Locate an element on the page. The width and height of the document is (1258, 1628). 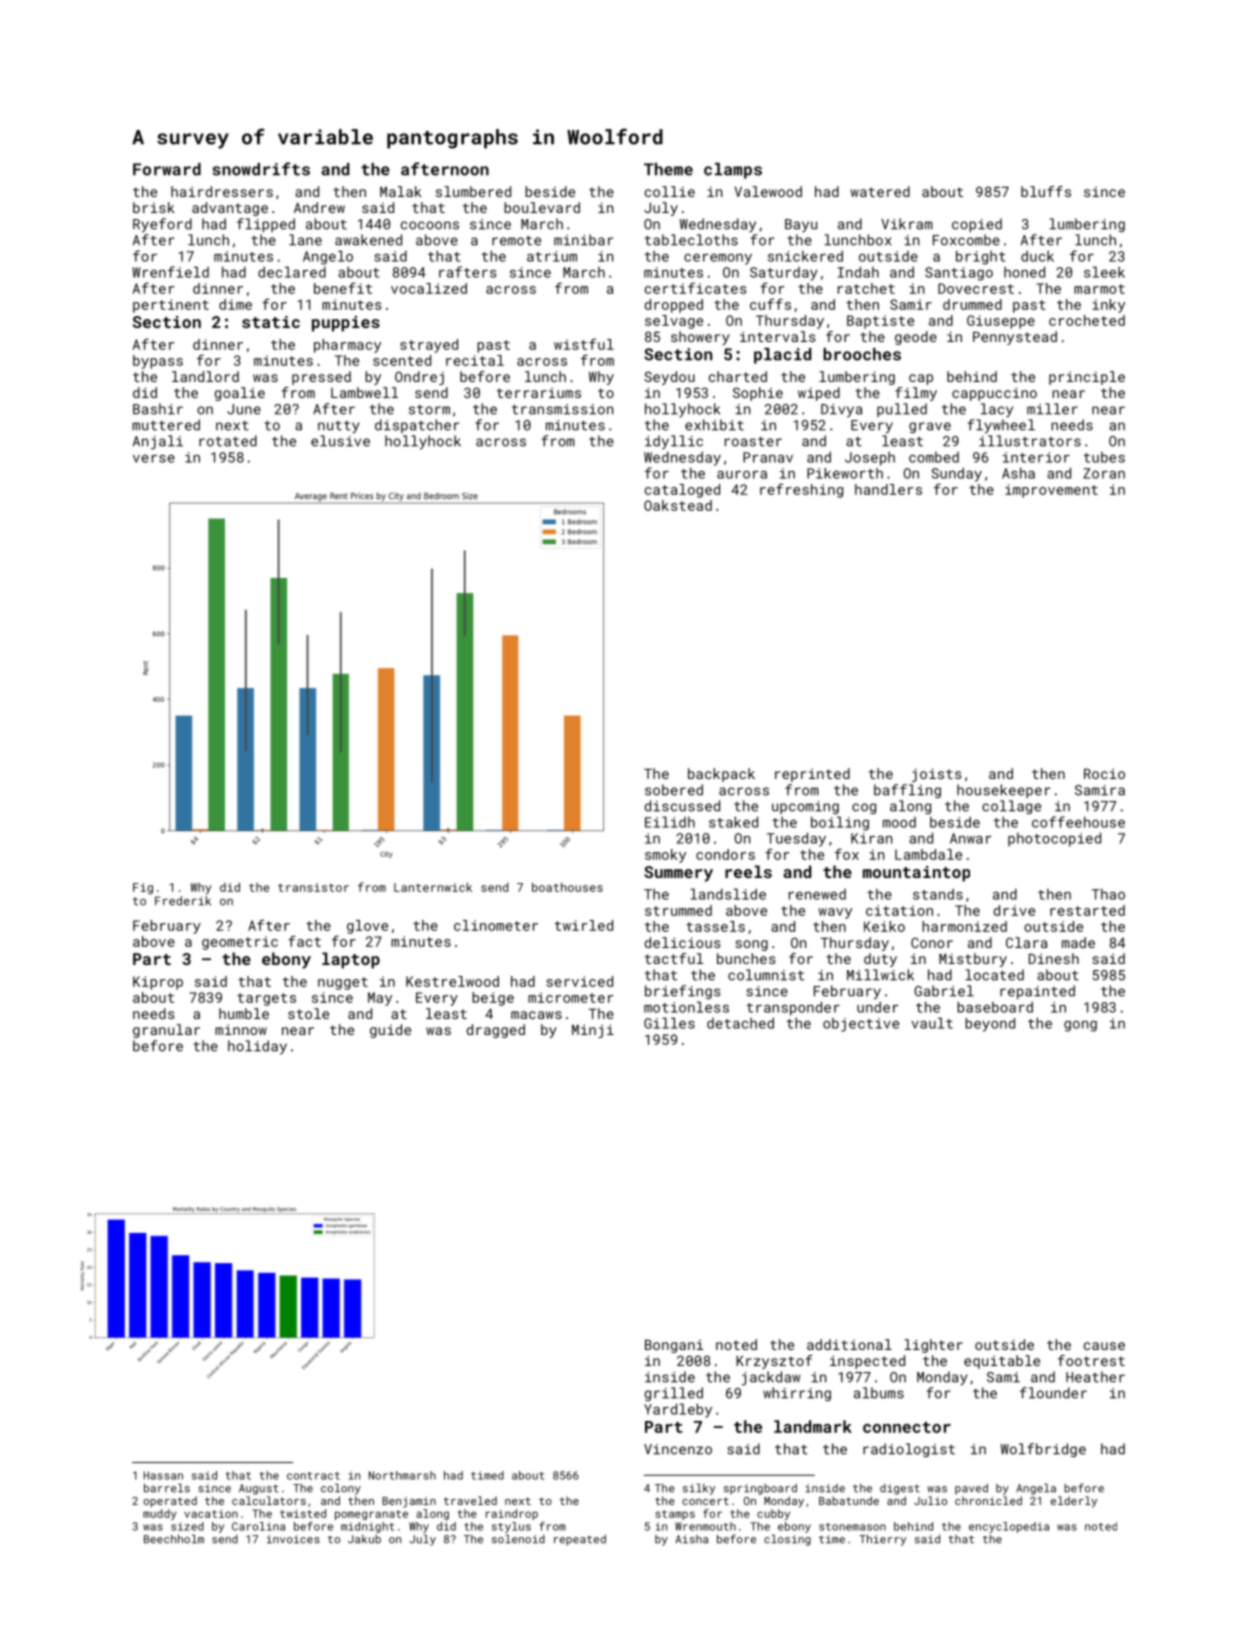
sobered is located at coordinates (674, 790).
